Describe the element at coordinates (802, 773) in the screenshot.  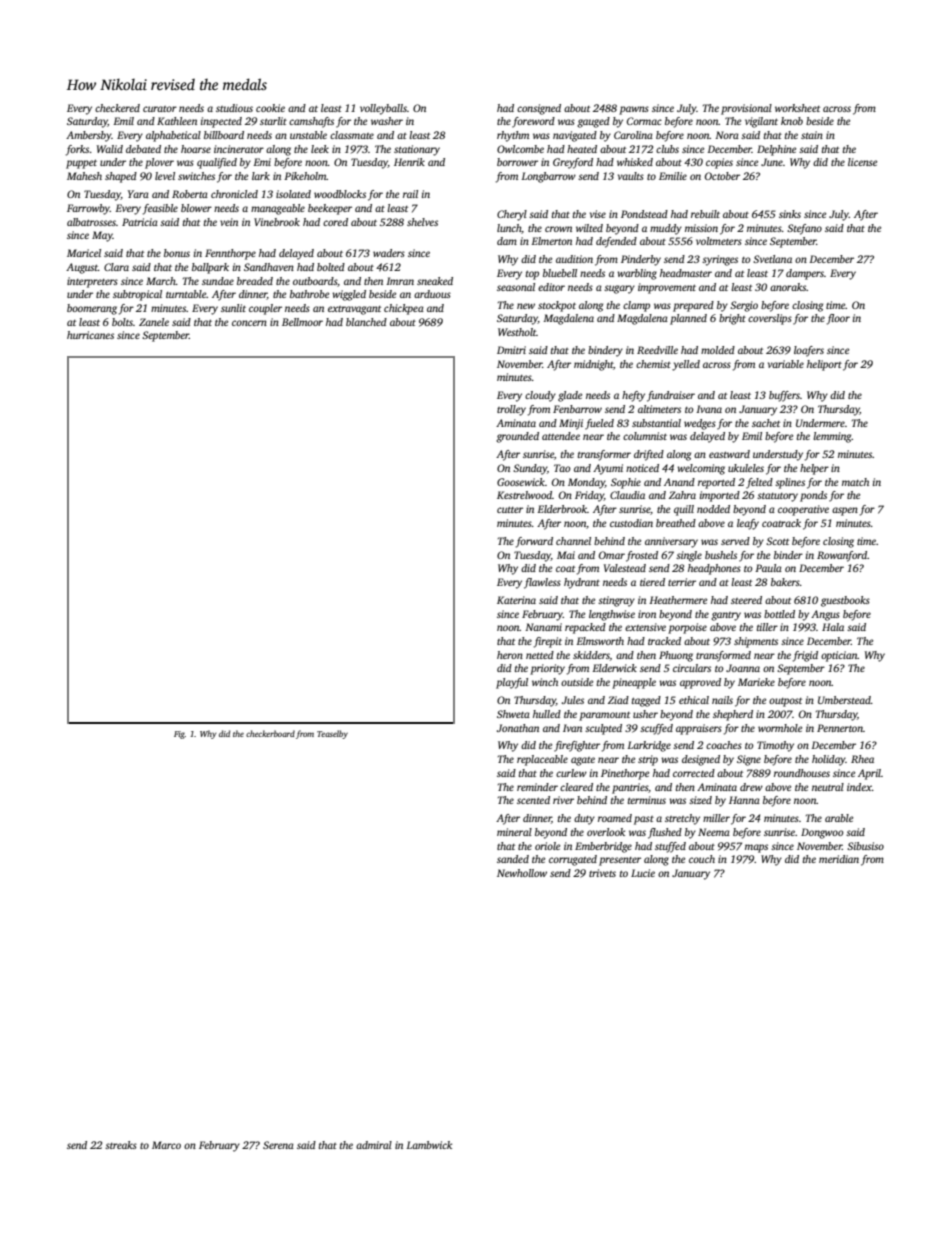
I see `roundhouses` at that location.
